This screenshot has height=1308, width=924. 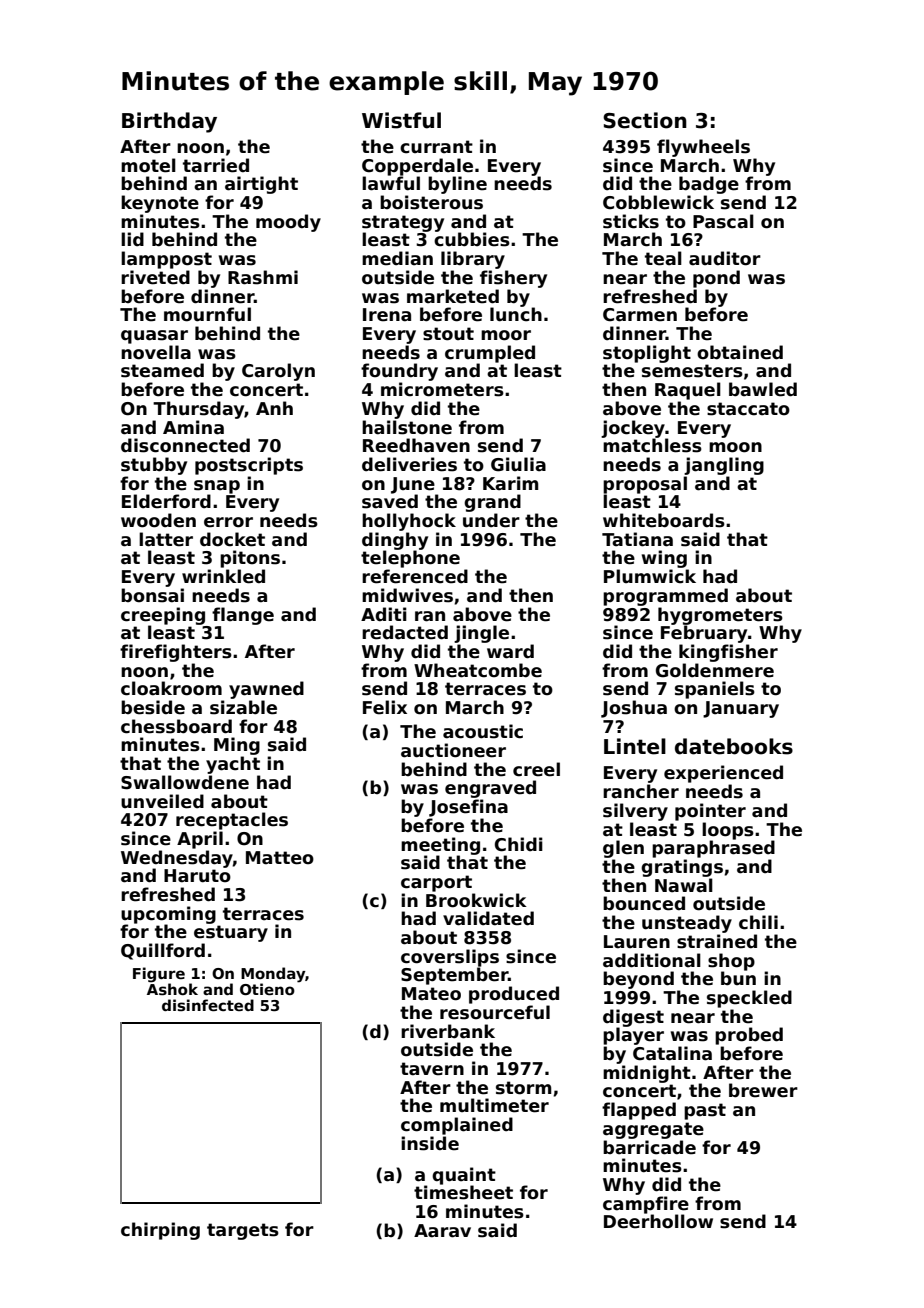 What do you see at coordinates (633, 429) in the screenshot?
I see `jockey` at bounding box center [633, 429].
